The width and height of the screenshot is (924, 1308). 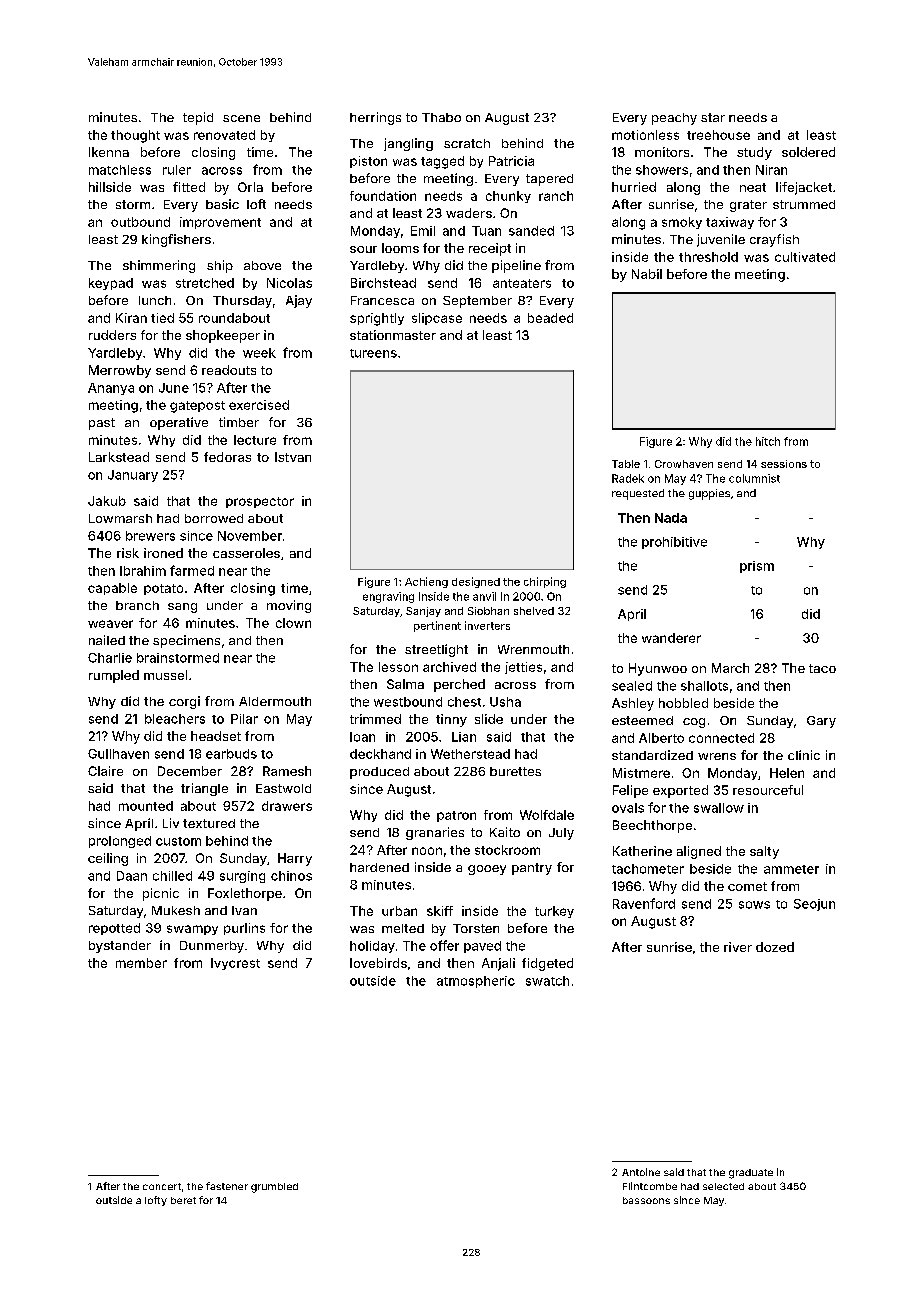 What do you see at coordinates (135, 136) in the screenshot?
I see `thought` at bounding box center [135, 136].
